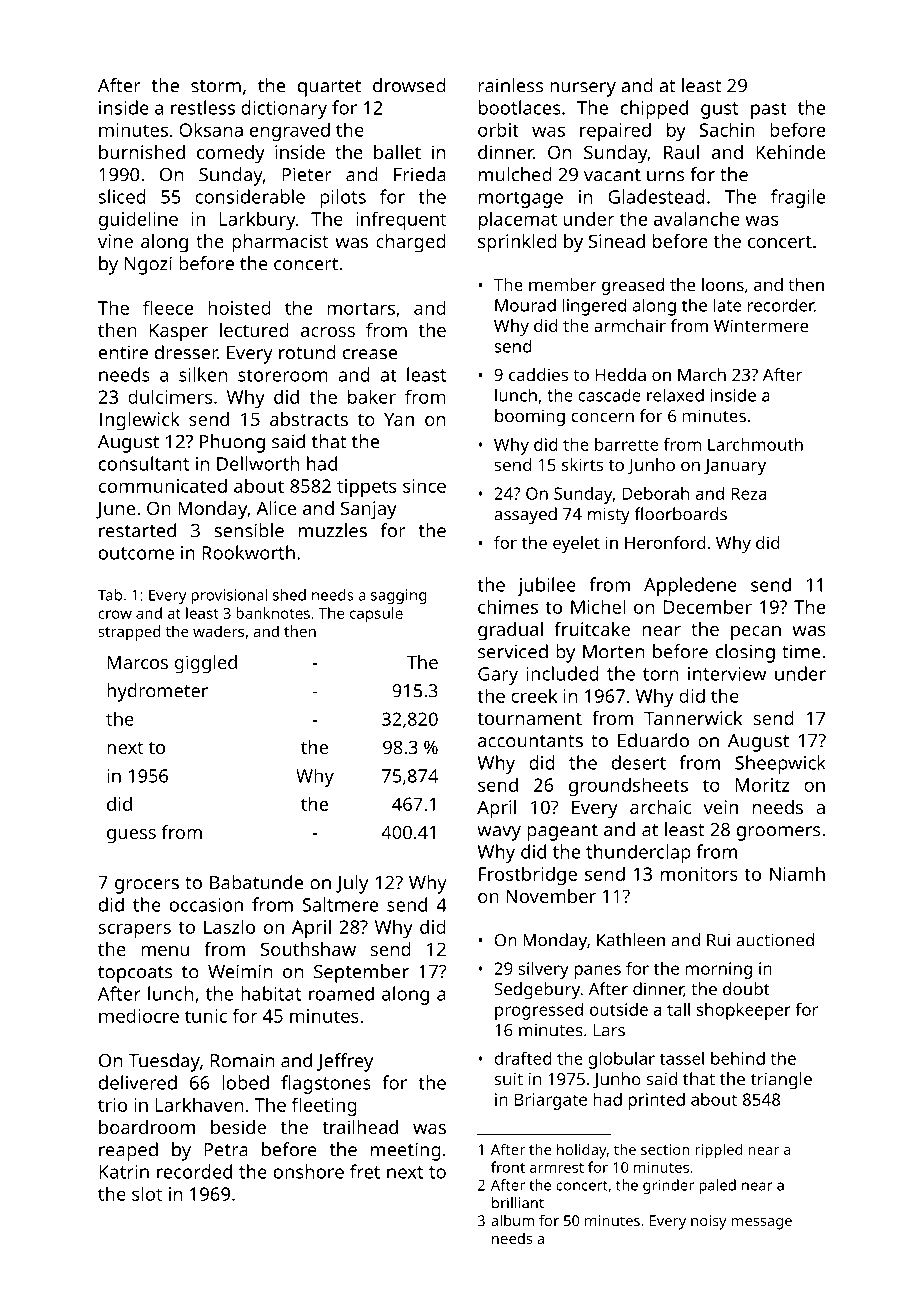 The width and height of the screenshot is (924, 1314). I want to click on hydrometer, so click(157, 692).
